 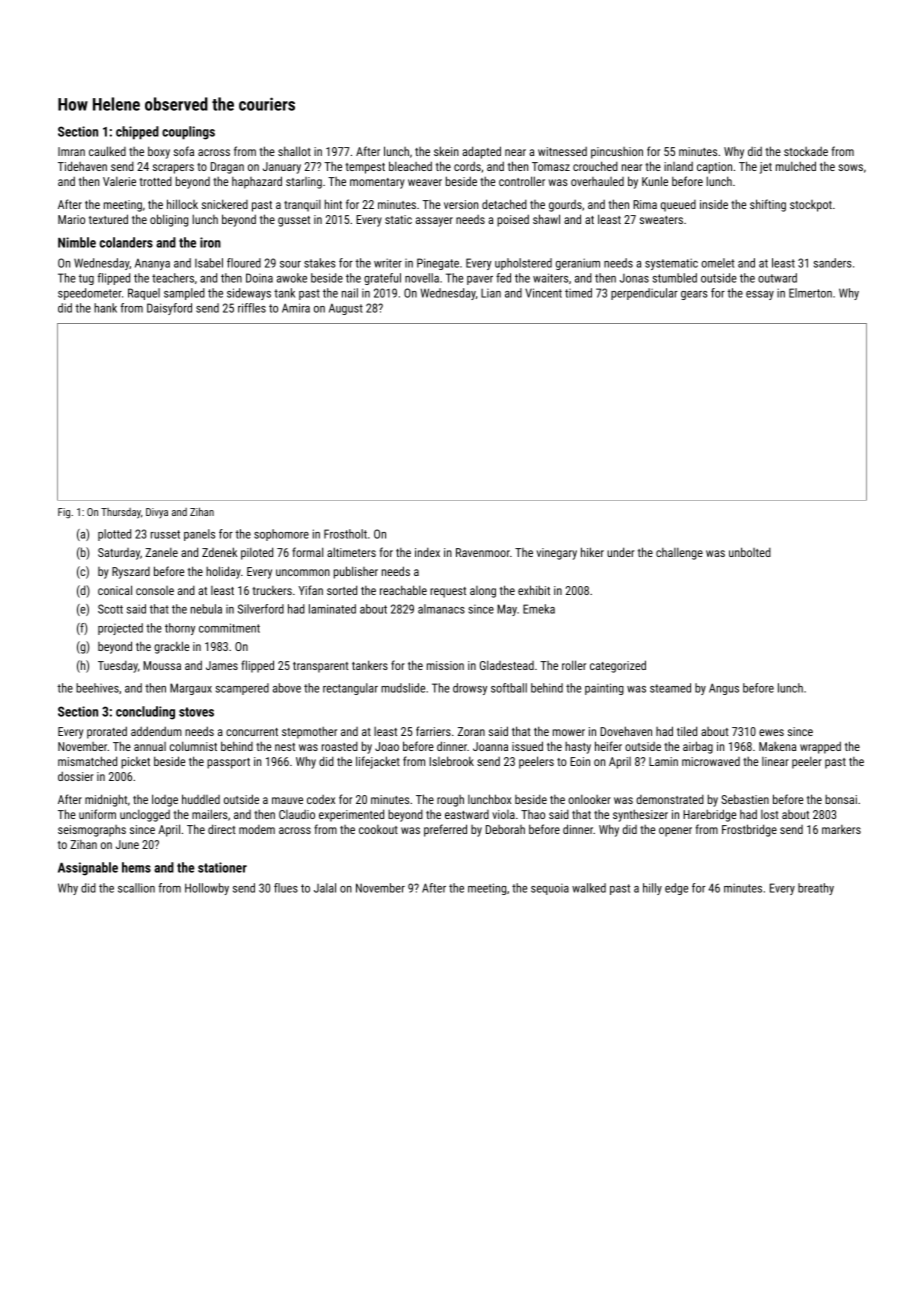 What do you see at coordinates (724, 689) in the page?
I see `Angus` at bounding box center [724, 689].
